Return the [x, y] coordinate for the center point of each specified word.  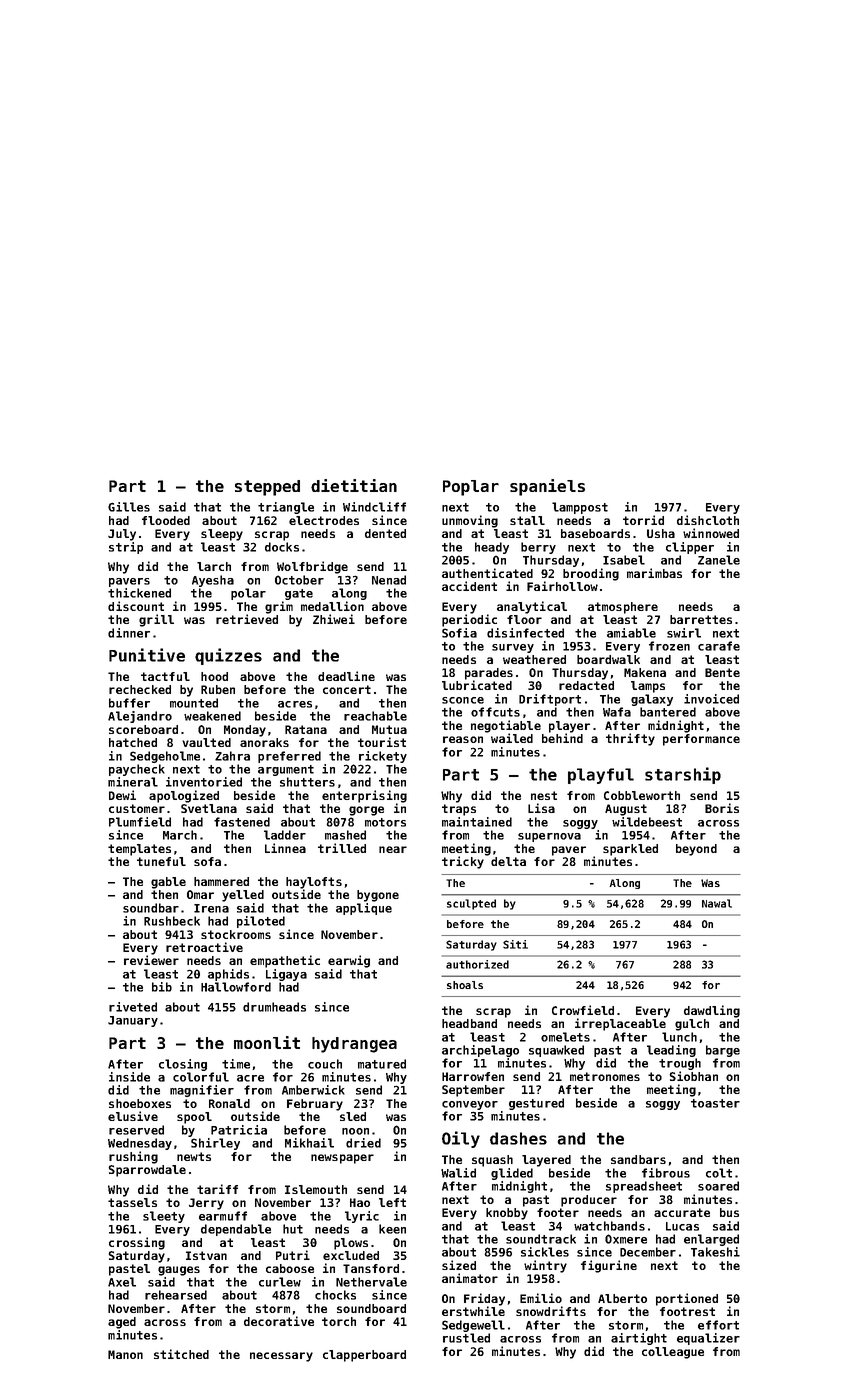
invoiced [711, 699]
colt [719, 1173]
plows [351, 1244]
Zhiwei [334, 619]
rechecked [140, 689]
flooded [166, 520]
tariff [217, 1189]
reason [463, 739]
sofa [207, 861]
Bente [722, 672]
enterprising [364, 796]
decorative [279, 1321]
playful [601, 776]
